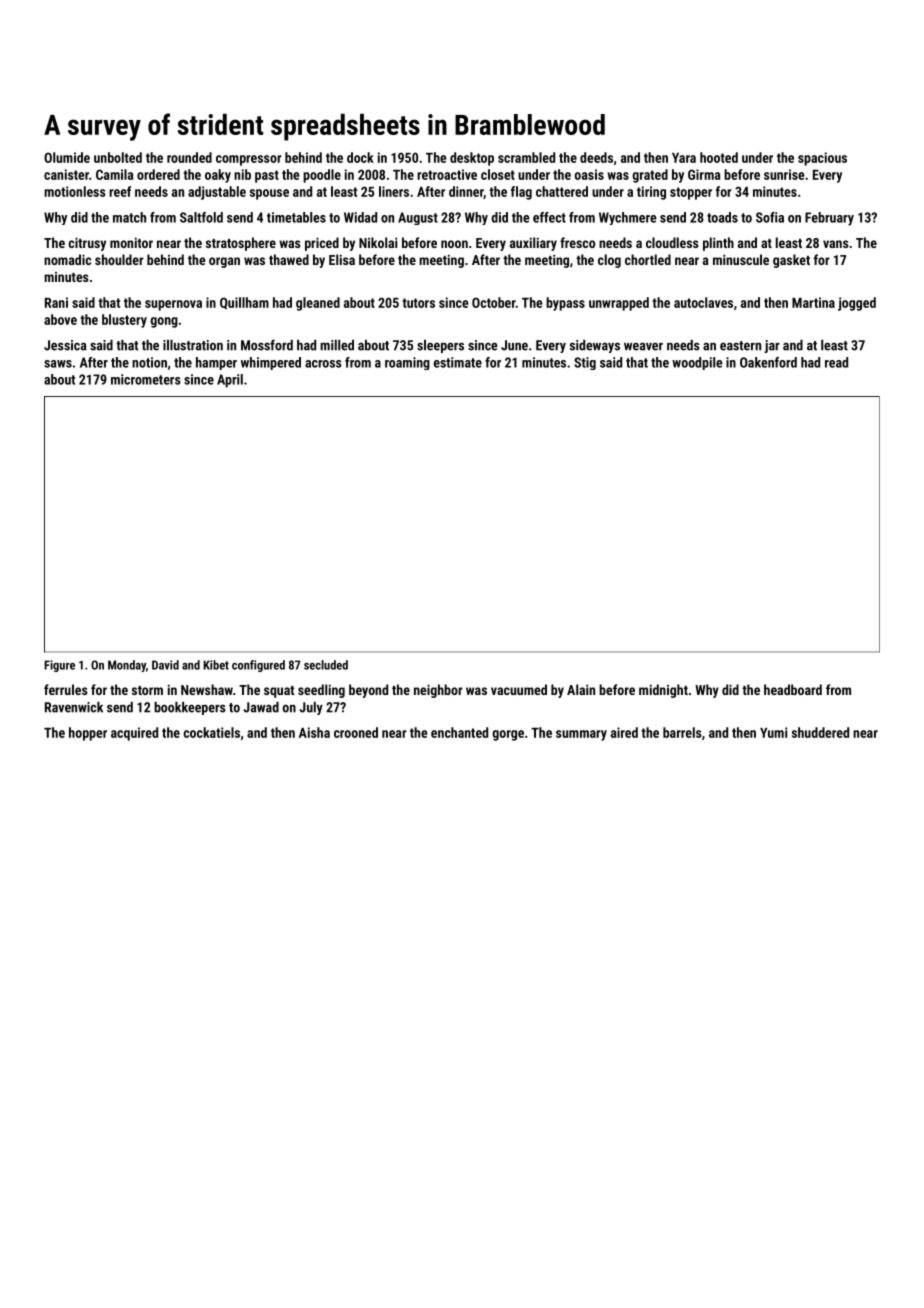 This page has height=1308, width=924. What do you see at coordinates (581, 735) in the page?
I see `summary` at bounding box center [581, 735].
